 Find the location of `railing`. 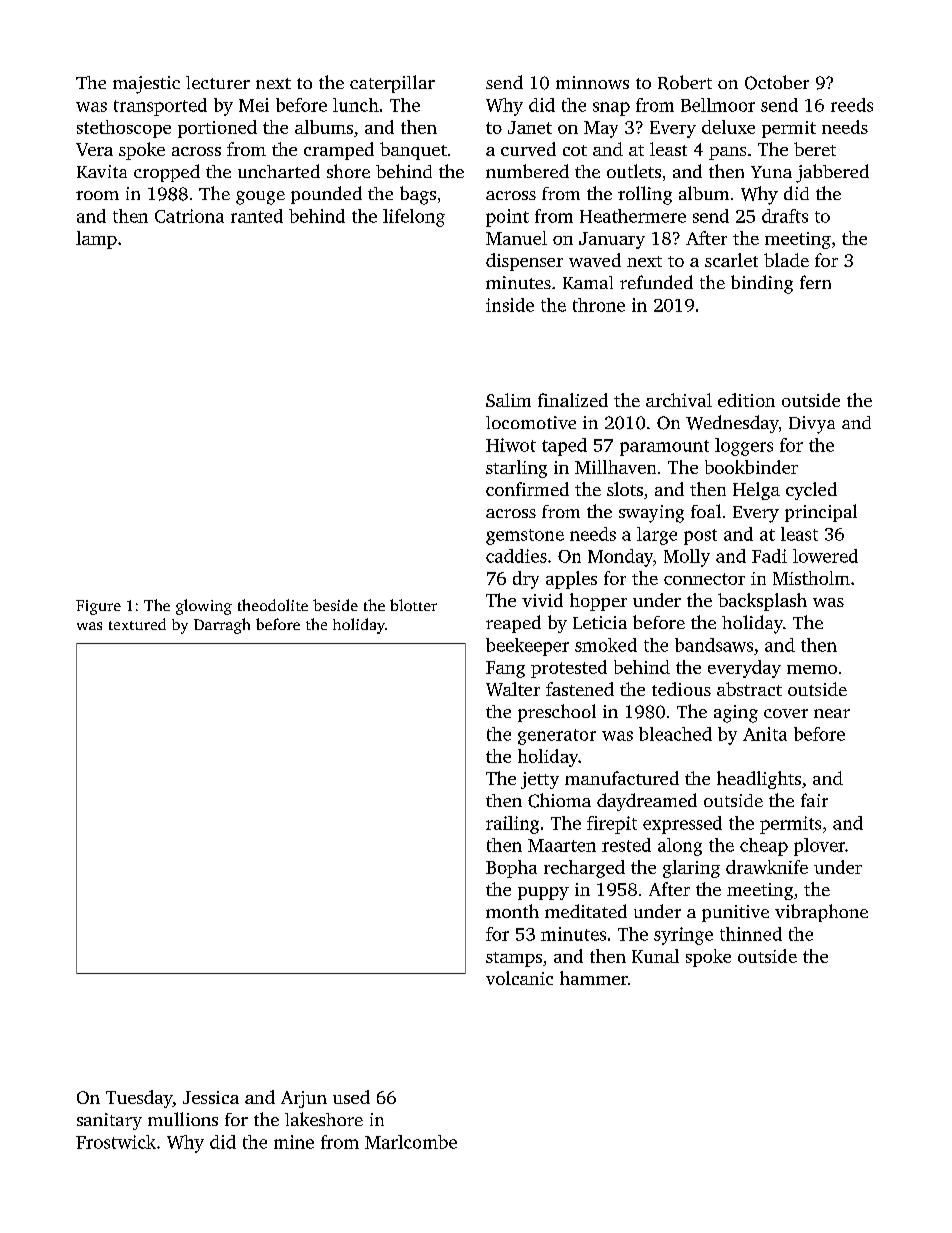

railing is located at coordinates (512, 825).
